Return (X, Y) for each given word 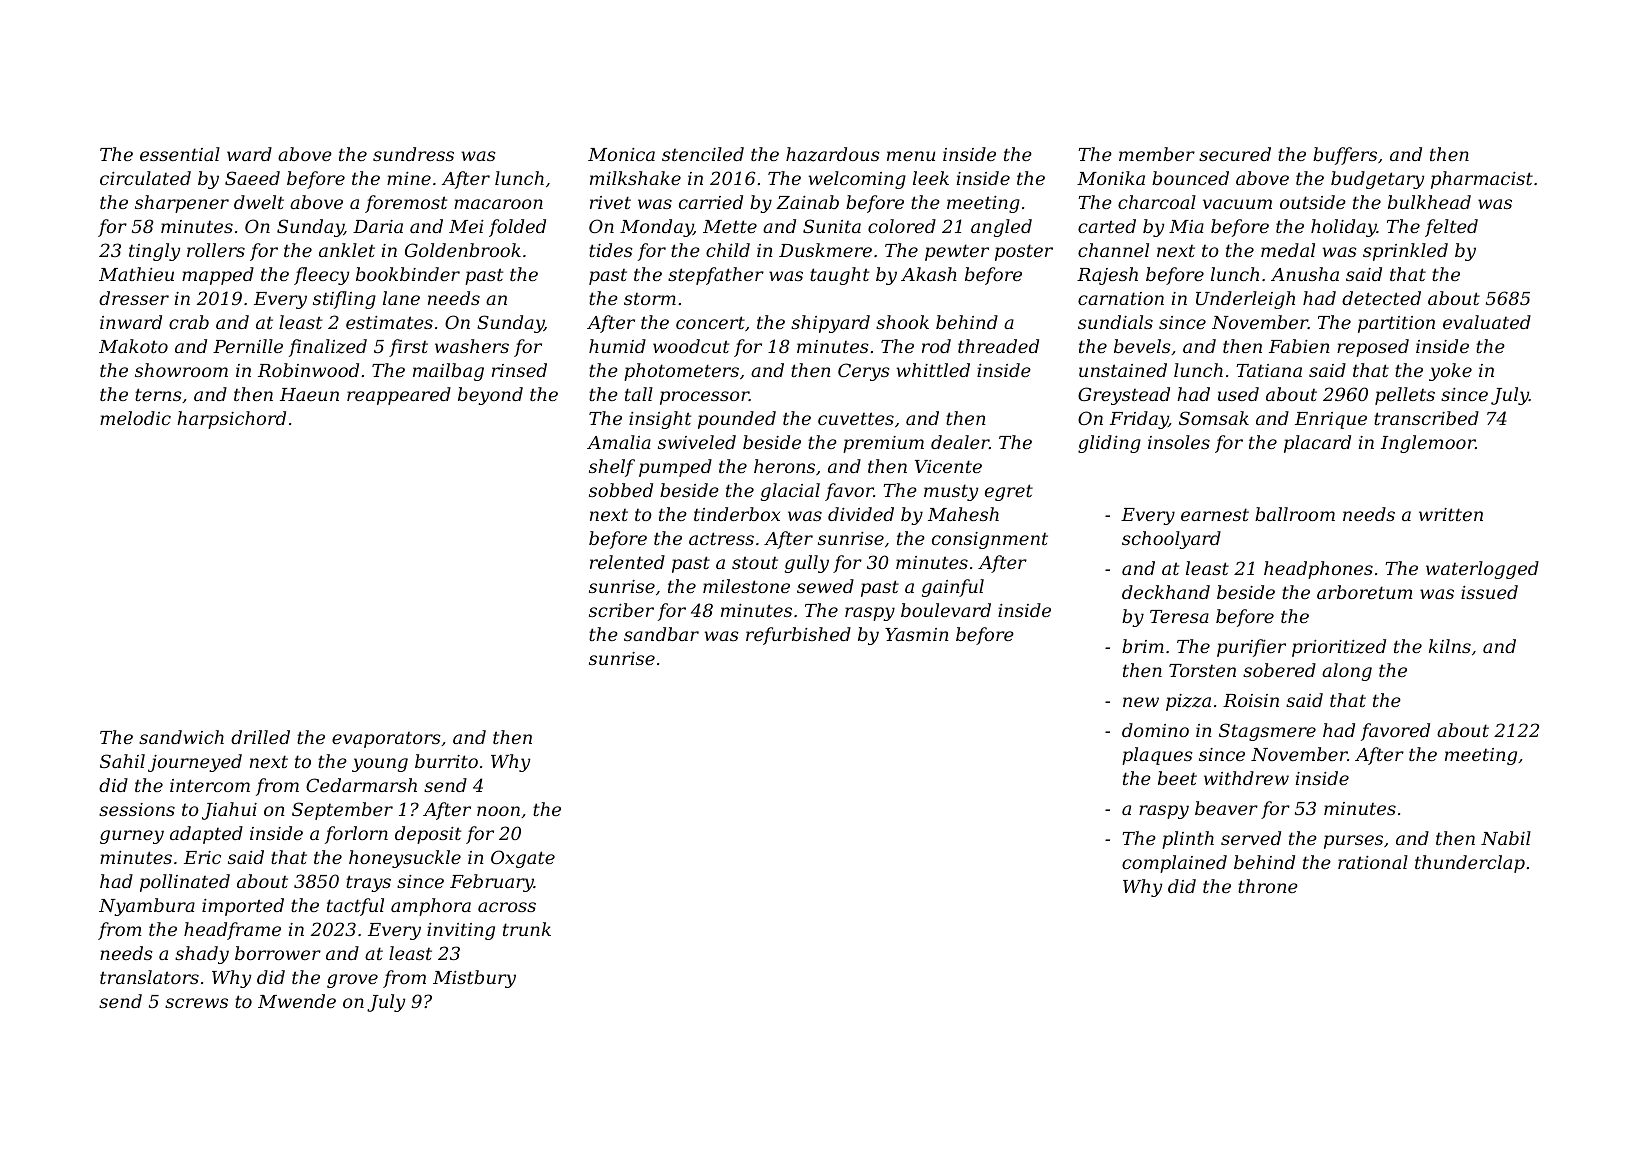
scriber (621, 610)
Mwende (297, 1001)
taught (839, 276)
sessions (137, 809)
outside (1313, 202)
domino (1155, 730)
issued (1489, 592)
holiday (1344, 228)
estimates (389, 322)
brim (1143, 646)
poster (1024, 252)
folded (517, 228)
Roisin (1251, 700)
